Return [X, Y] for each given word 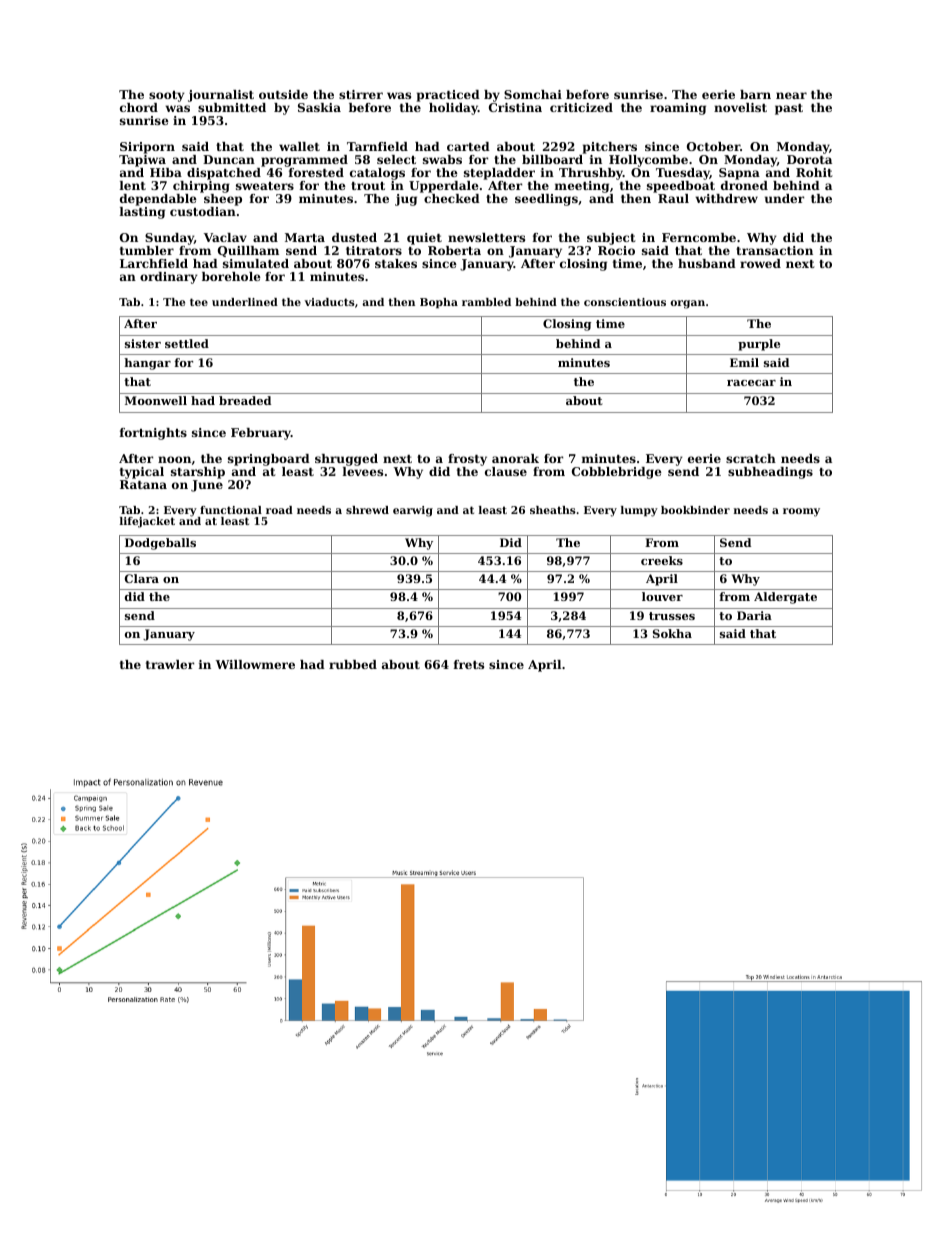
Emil [744, 362]
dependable [158, 200]
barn [755, 94]
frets [469, 664]
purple [759, 345]
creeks [662, 560]
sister [143, 343]
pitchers [610, 148]
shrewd [367, 510]
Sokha [672, 633]
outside [283, 94]
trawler [170, 664]
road [279, 510]
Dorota [809, 159]
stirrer [361, 94]
